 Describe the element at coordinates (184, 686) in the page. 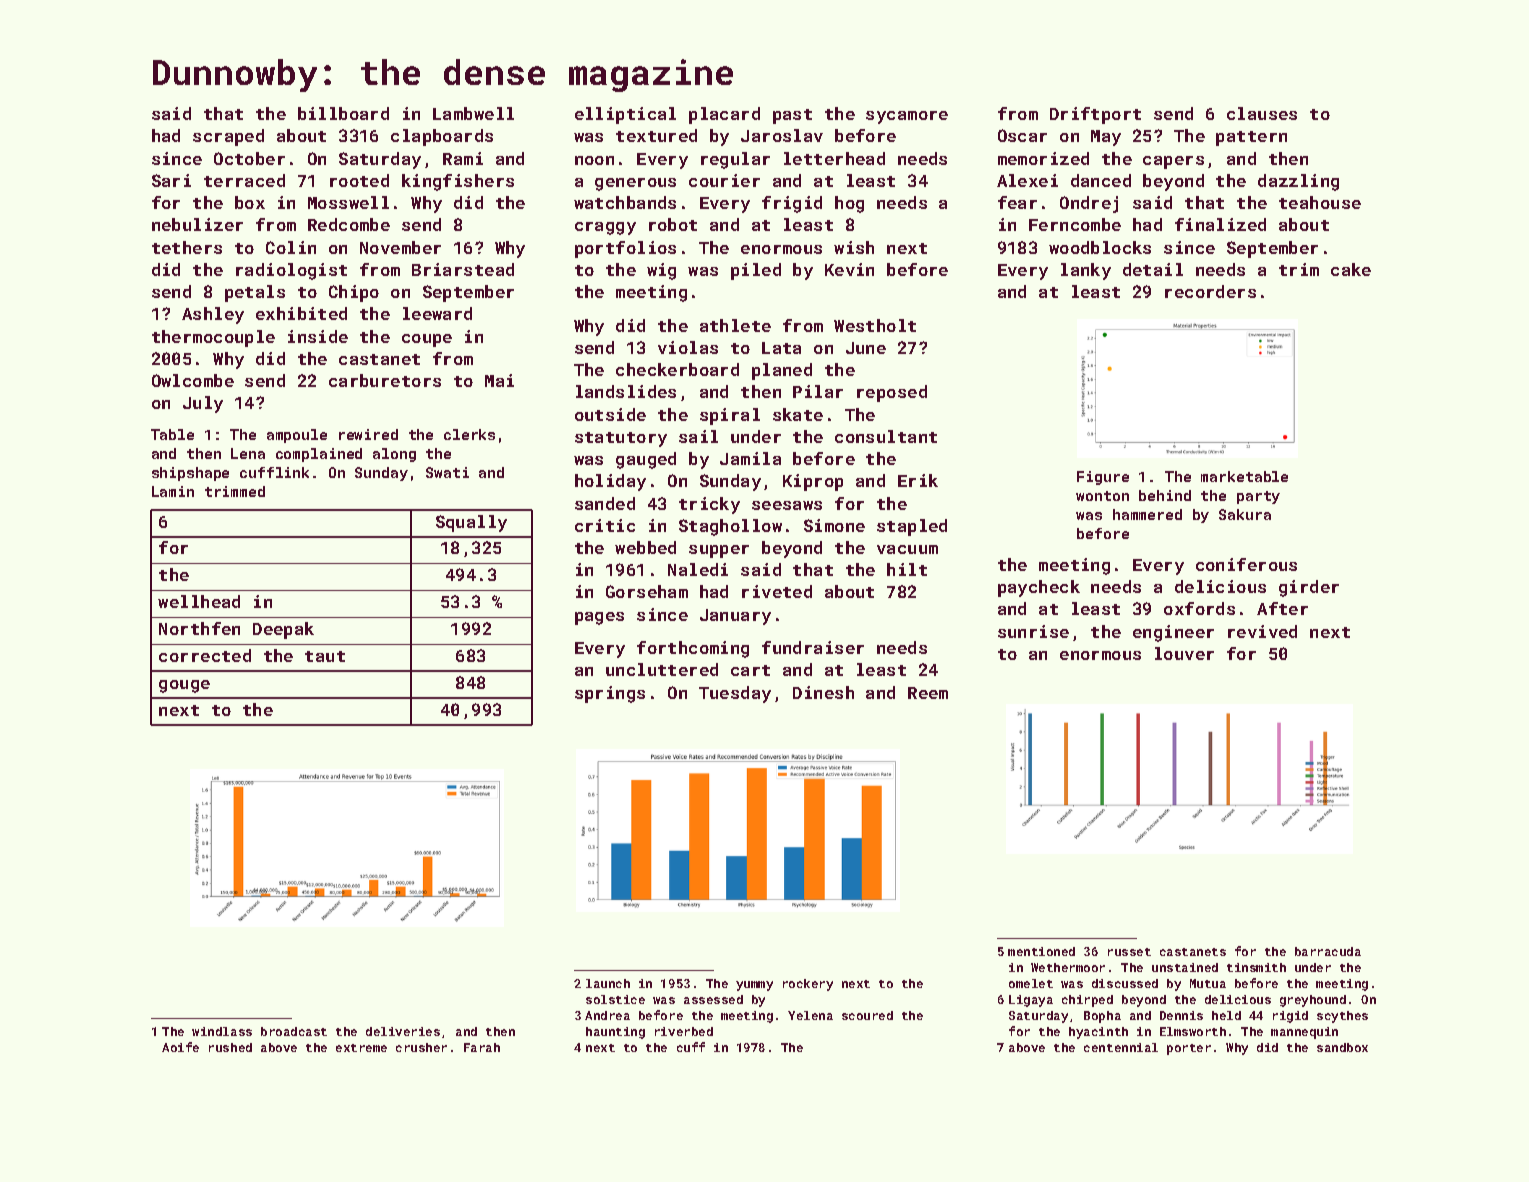

I see `gouge` at that location.
